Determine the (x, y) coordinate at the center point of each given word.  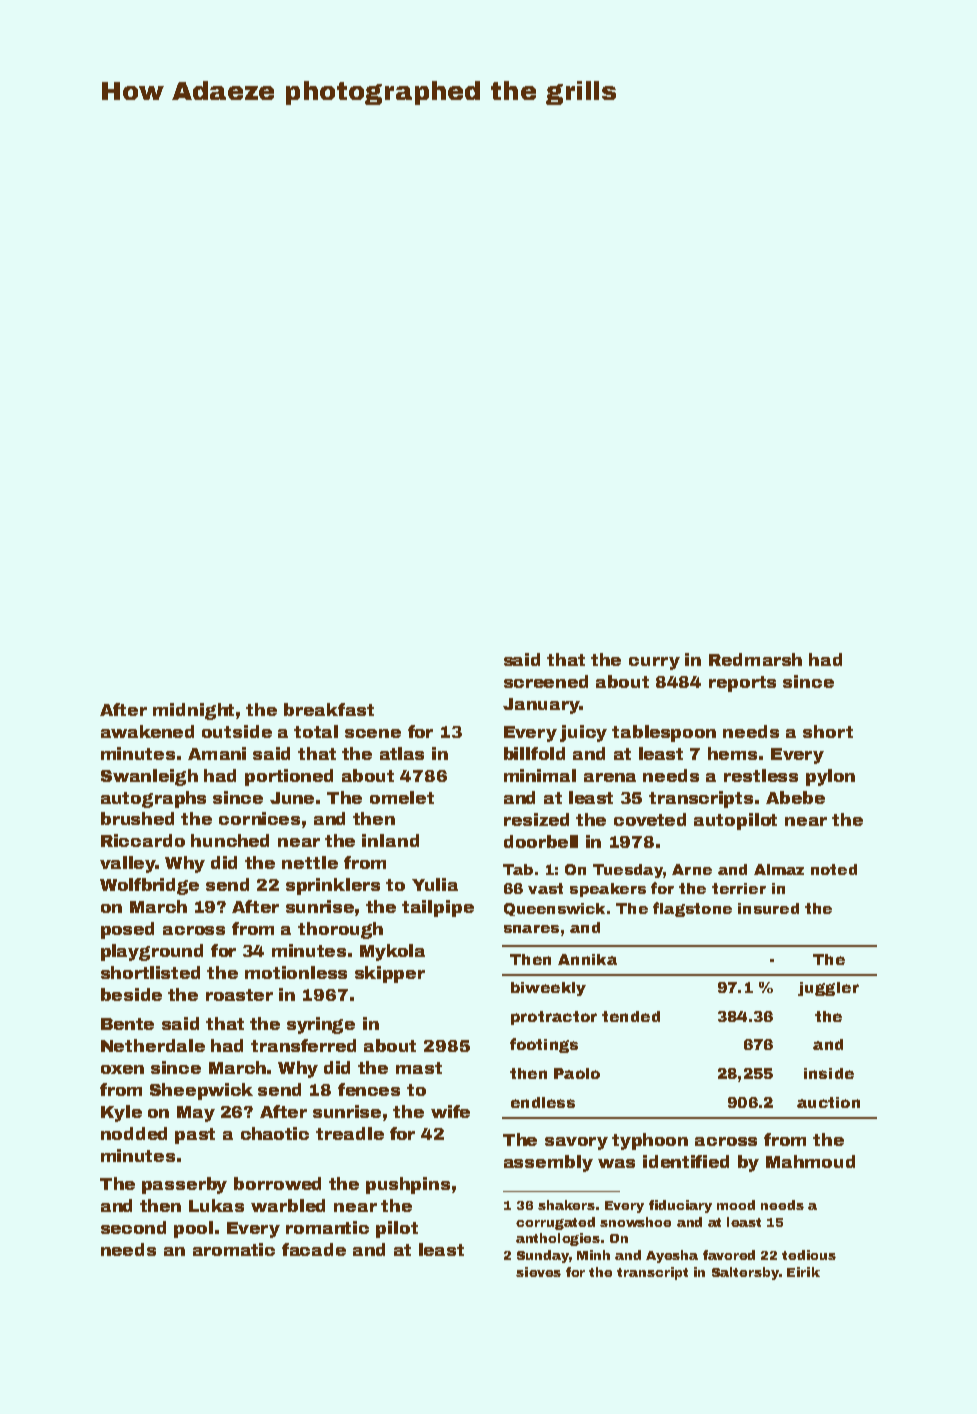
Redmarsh (755, 659)
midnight (193, 711)
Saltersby (745, 1273)
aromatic (234, 1249)
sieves (538, 1272)
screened (546, 681)
